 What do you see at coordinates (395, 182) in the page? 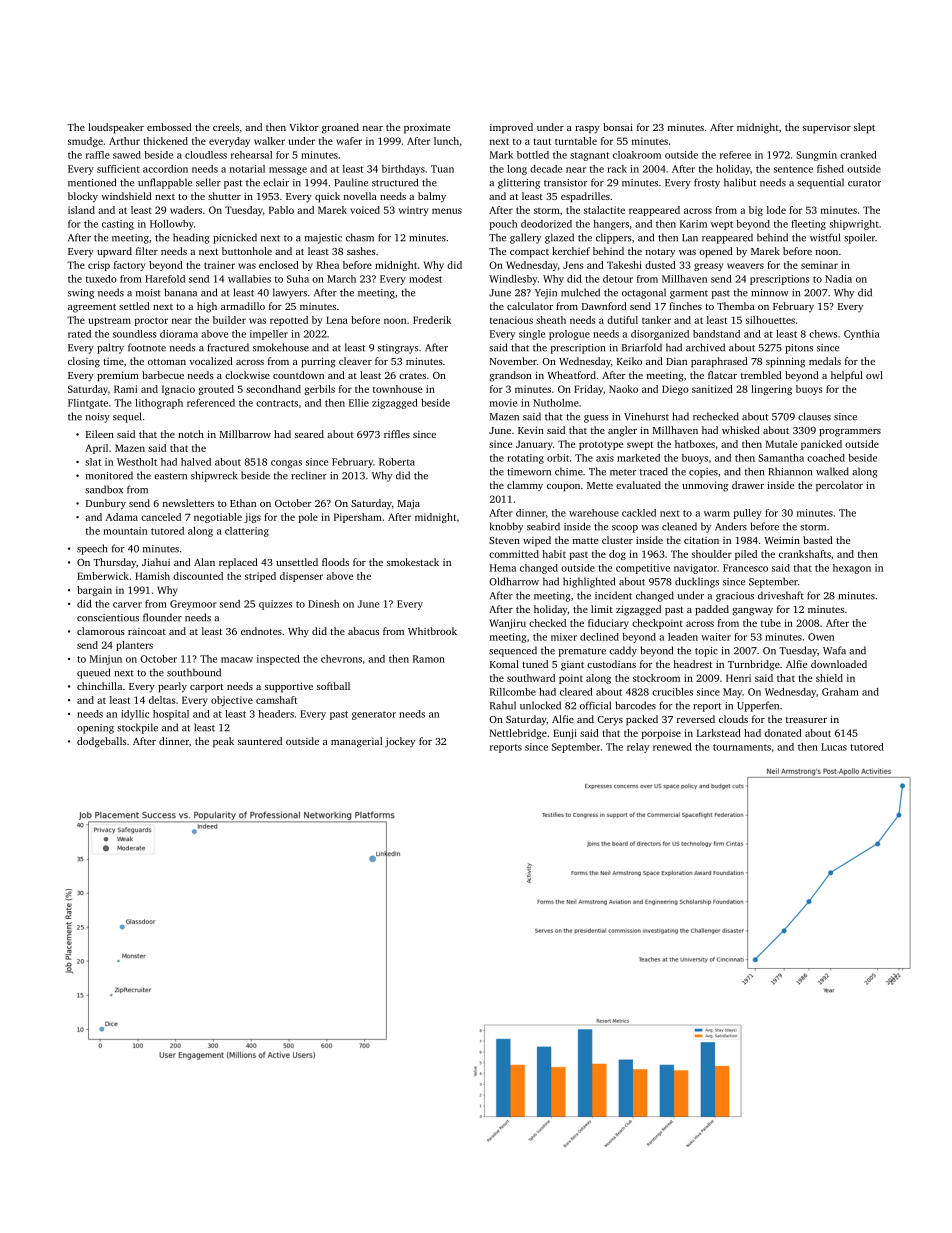
I see `structured` at bounding box center [395, 182].
